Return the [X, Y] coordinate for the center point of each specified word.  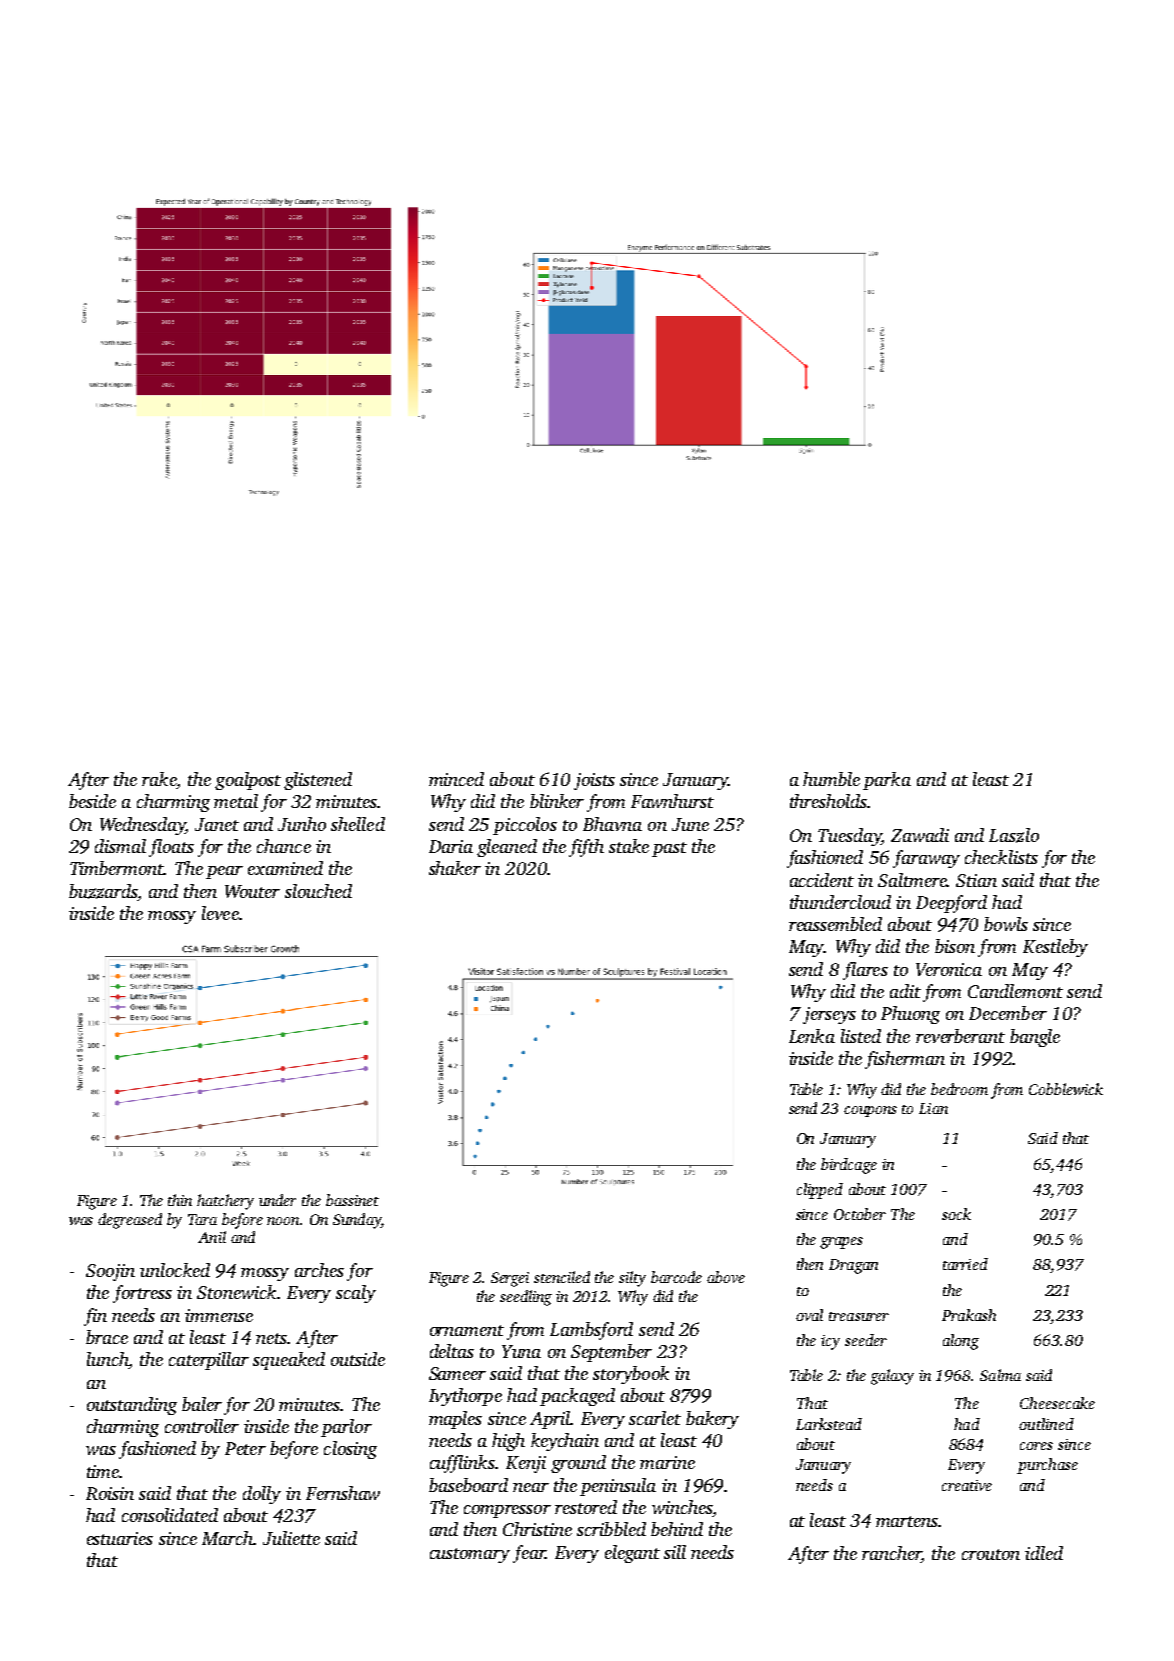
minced [456, 779]
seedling [526, 1298]
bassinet [352, 1200]
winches [682, 1507]
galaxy [892, 1377]
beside [92, 801]
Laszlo [1014, 835]
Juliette [291, 1538]
